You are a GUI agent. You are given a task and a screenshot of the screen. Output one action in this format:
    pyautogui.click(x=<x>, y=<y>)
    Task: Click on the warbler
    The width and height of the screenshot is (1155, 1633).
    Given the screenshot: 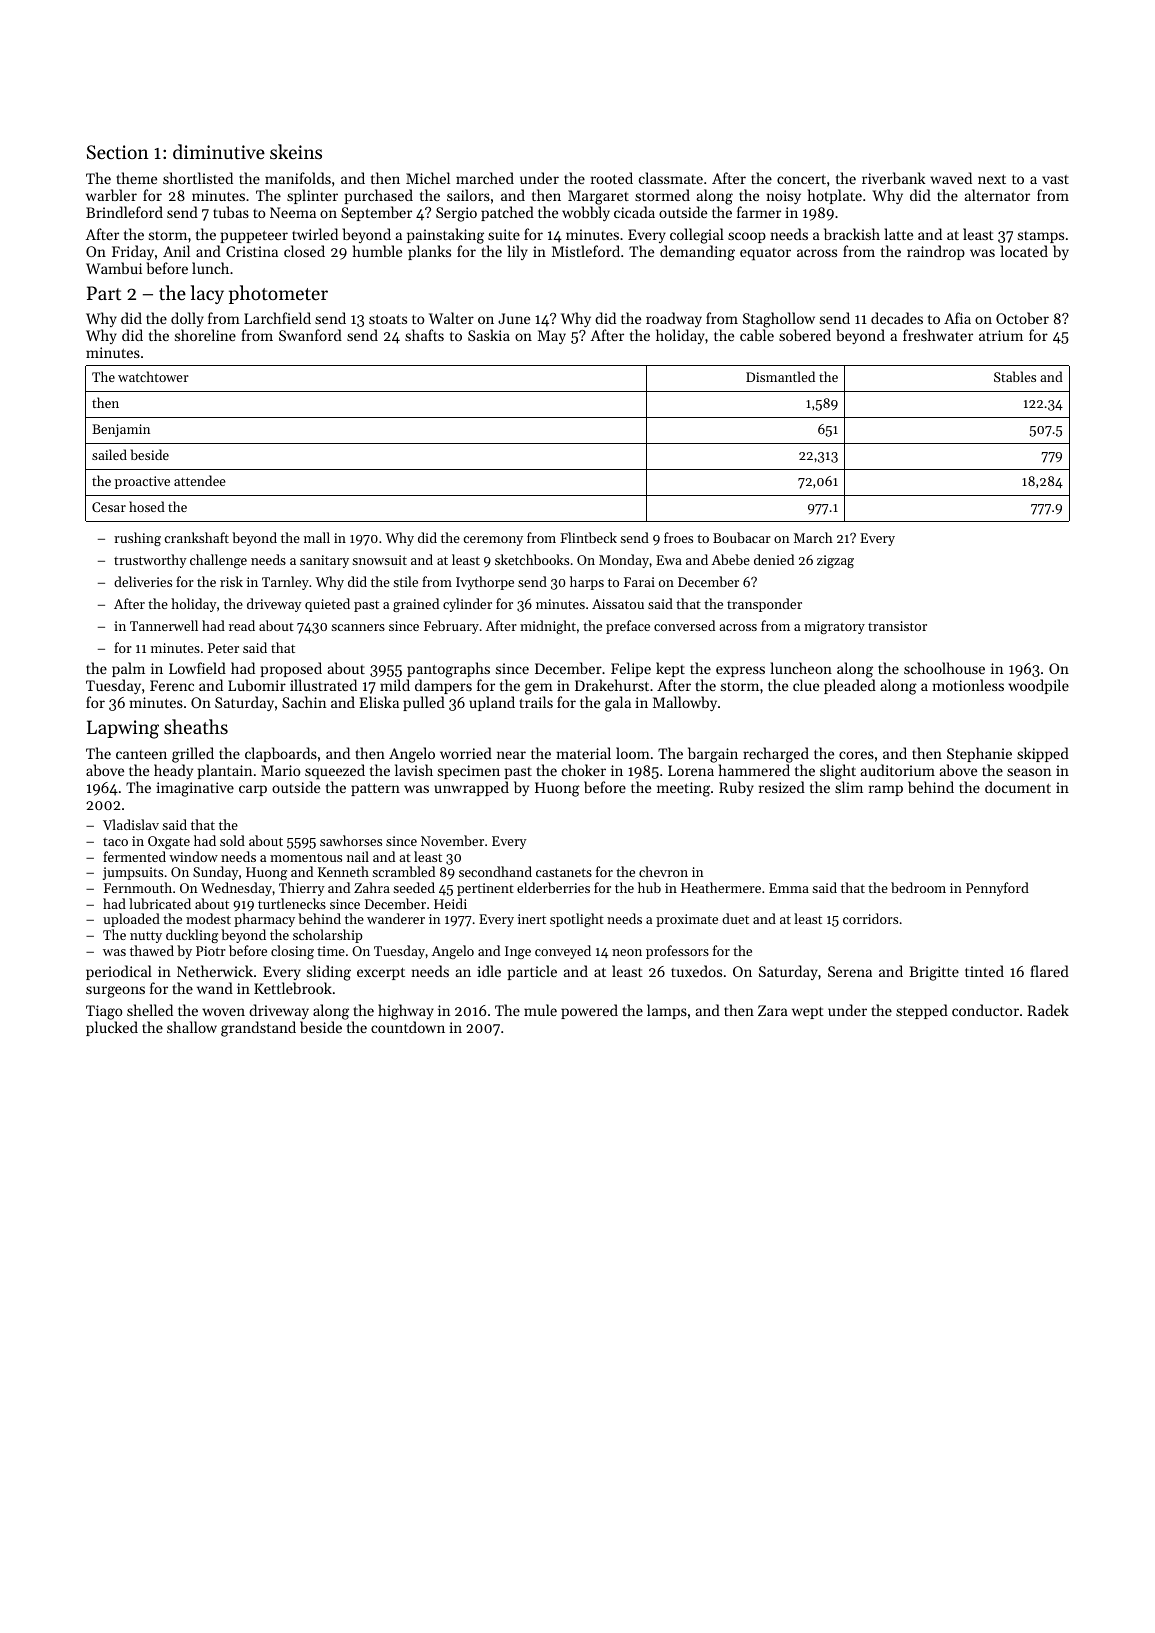 What is the action you would take?
    pyautogui.click(x=111, y=195)
